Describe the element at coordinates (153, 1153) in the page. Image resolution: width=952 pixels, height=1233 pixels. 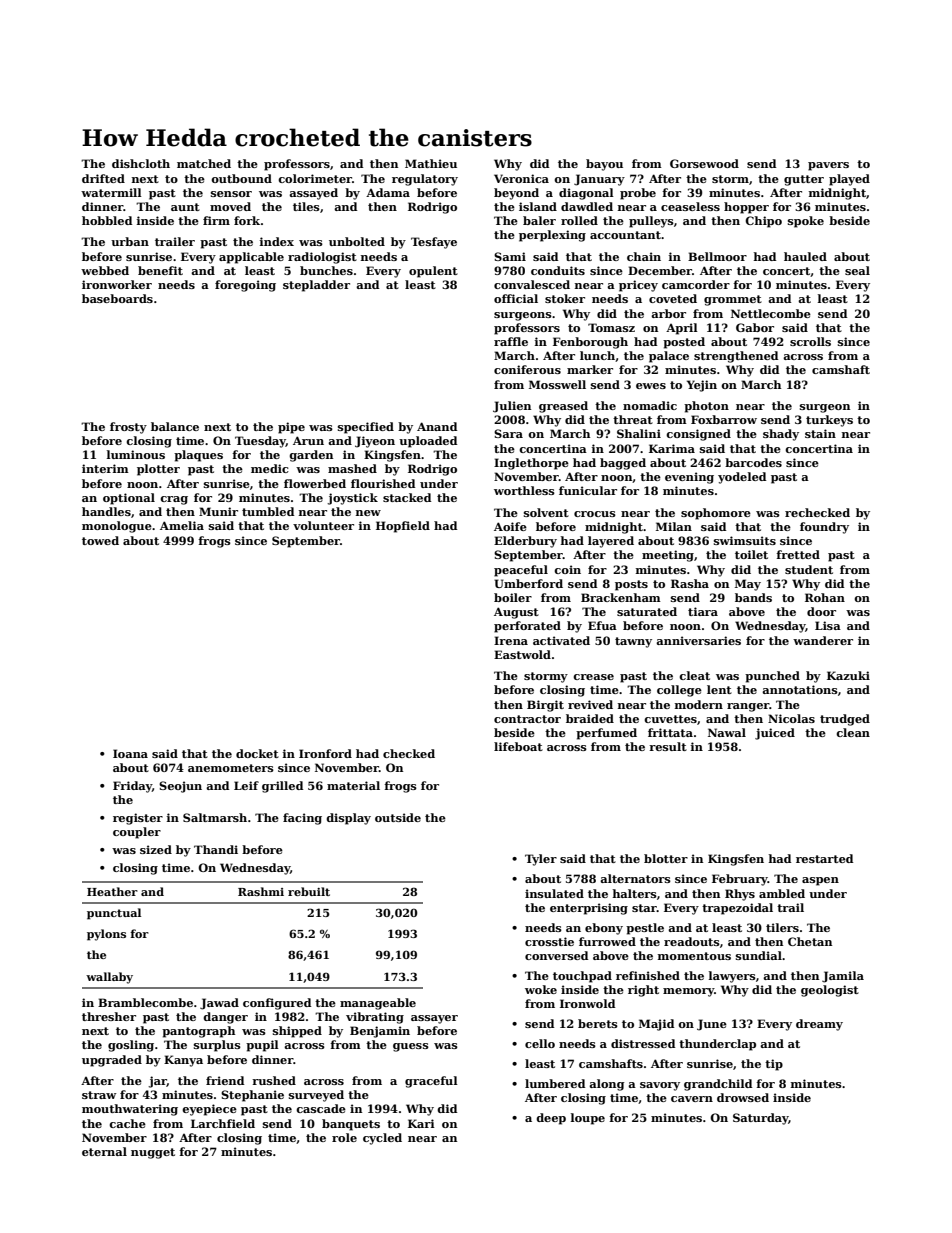
I see `nugget` at that location.
